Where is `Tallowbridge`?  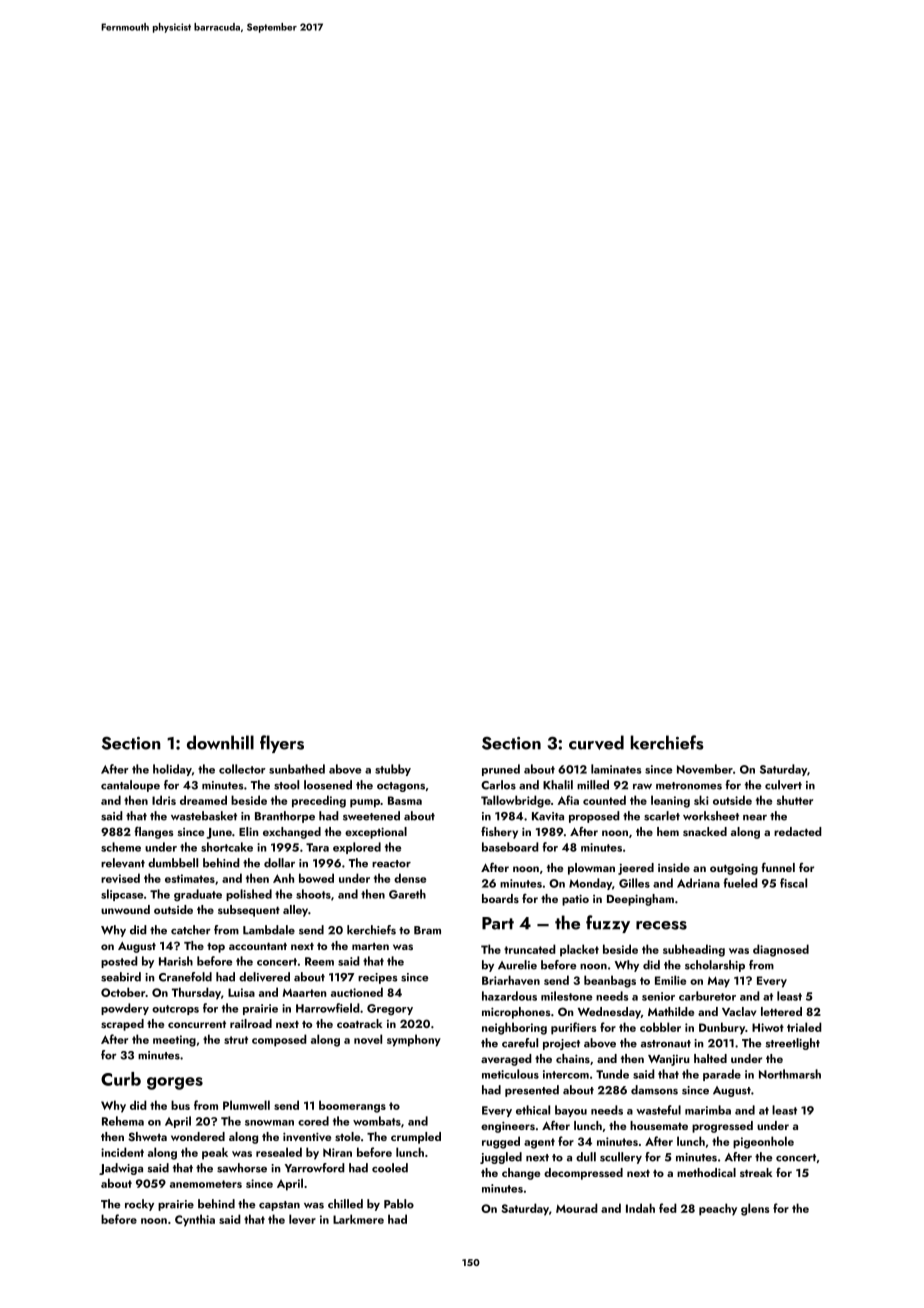 Tallowbridge is located at coordinates (516, 801).
